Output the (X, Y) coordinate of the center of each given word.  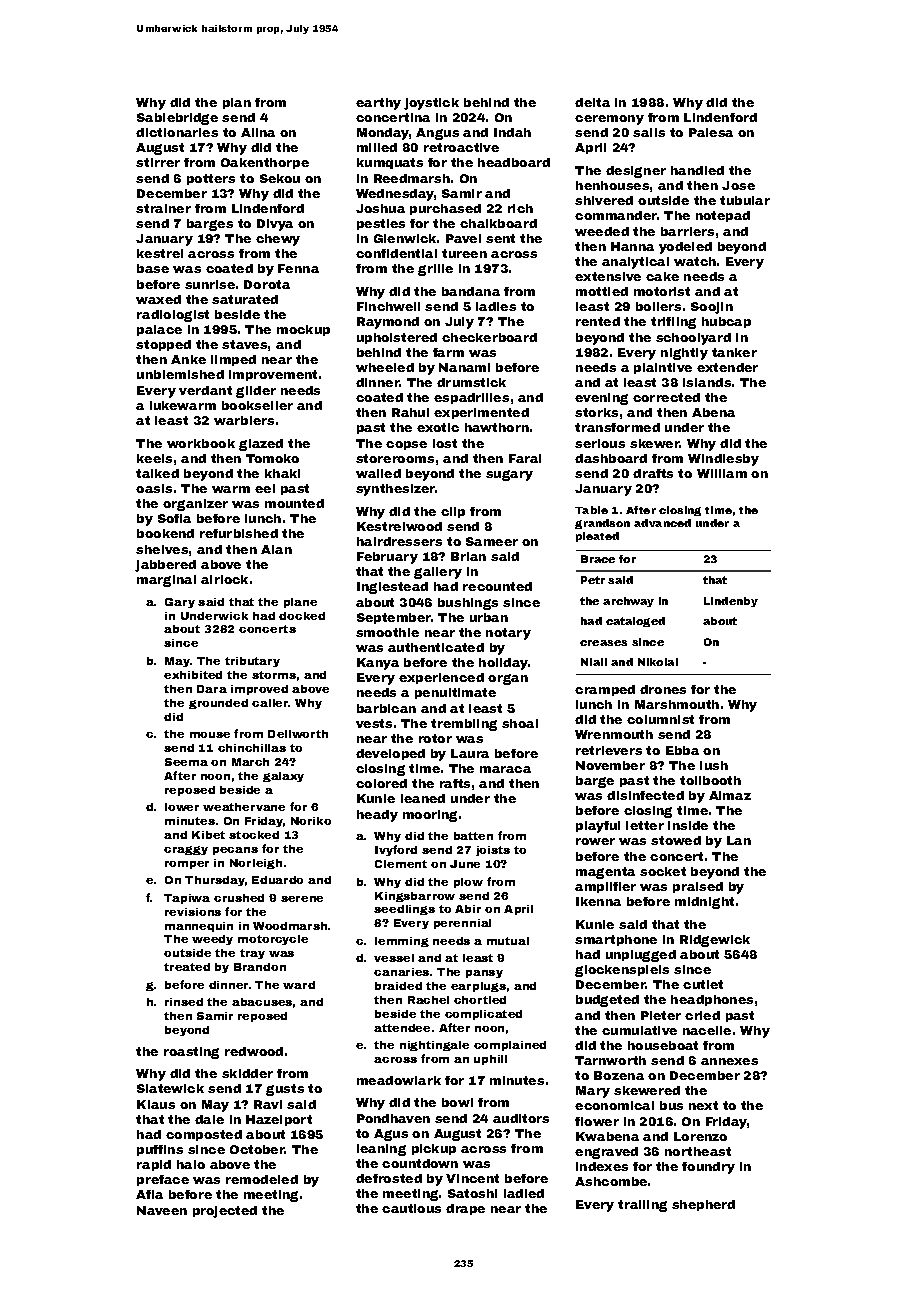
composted (204, 1135)
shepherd (703, 1205)
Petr (593, 580)
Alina (258, 132)
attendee (402, 1028)
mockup (303, 330)
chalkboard (498, 223)
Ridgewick (715, 941)
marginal (166, 581)
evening (601, 399)
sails (649, 132)
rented (598, 321)
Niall (594, 662)
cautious (411, 1208)
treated (187, 967)
